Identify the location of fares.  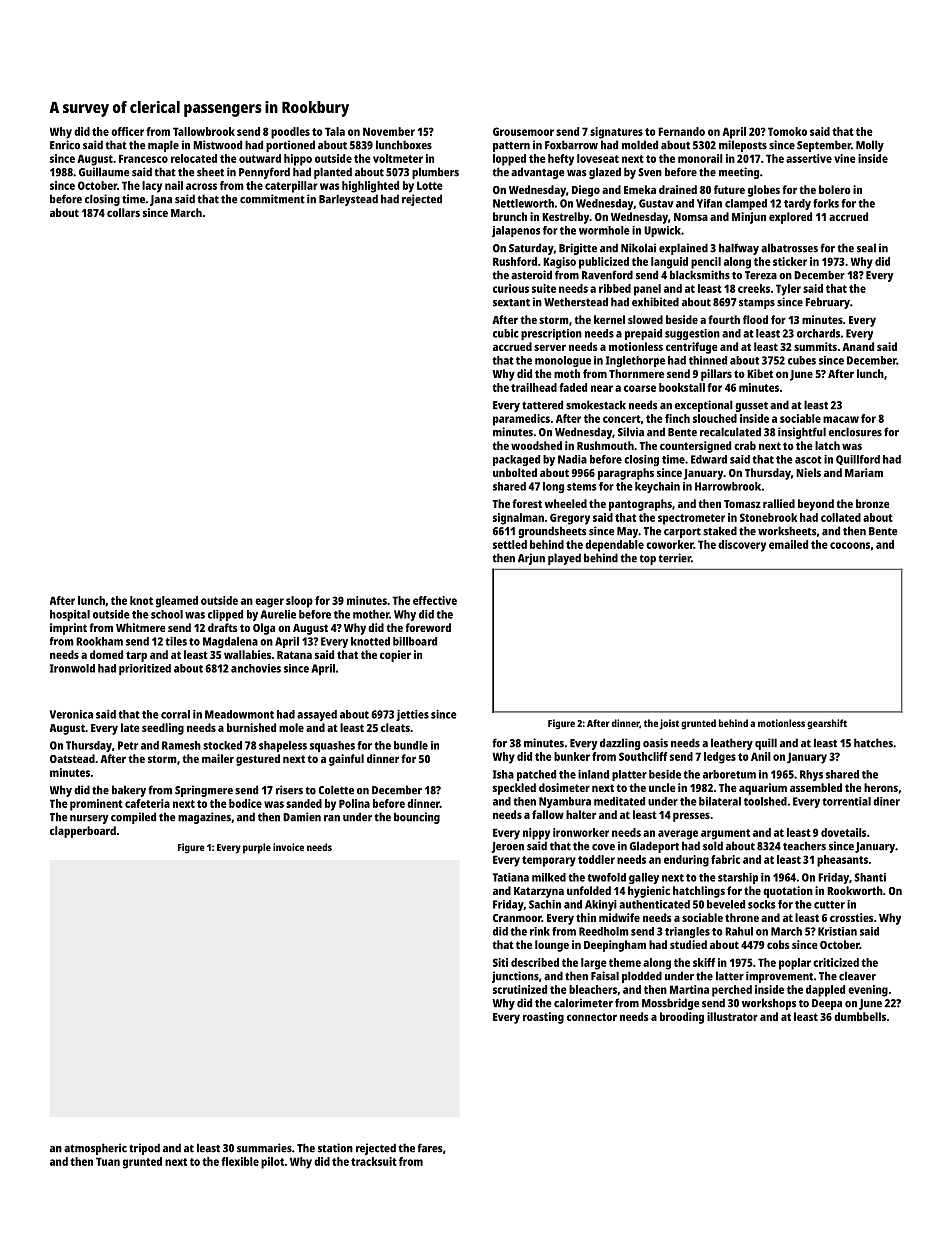
(430, 1148).
